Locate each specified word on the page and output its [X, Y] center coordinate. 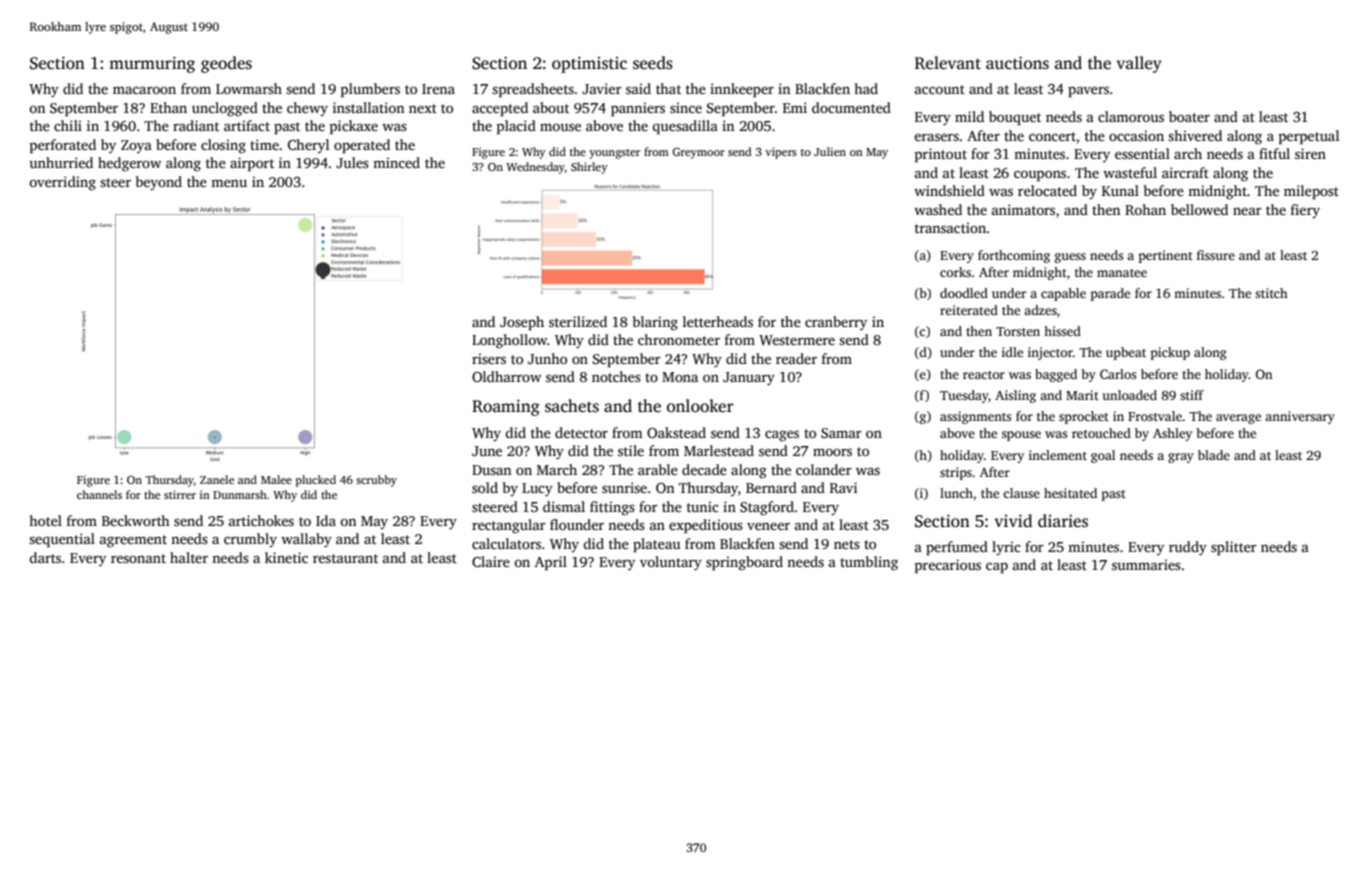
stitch [1271, 293]
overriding [62, 183]
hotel [45, 520]
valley [1139, 64]
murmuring [152, 64]
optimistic [589, 64]
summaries [1146, 564]
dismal [564, 506]
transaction [950, 227]
